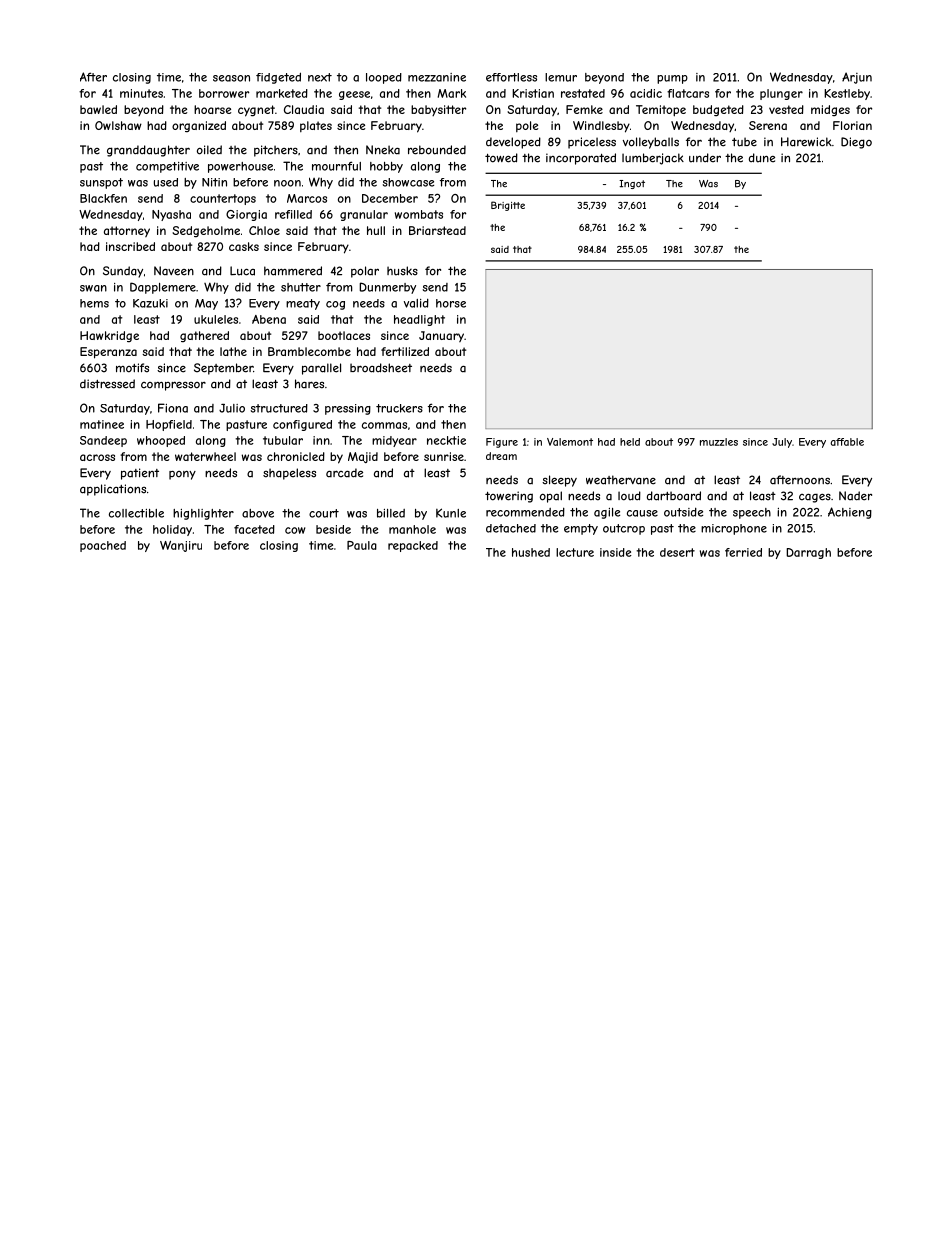  Describe the element at coordinates (384, 78) in the page. I see `looped` at that location.
